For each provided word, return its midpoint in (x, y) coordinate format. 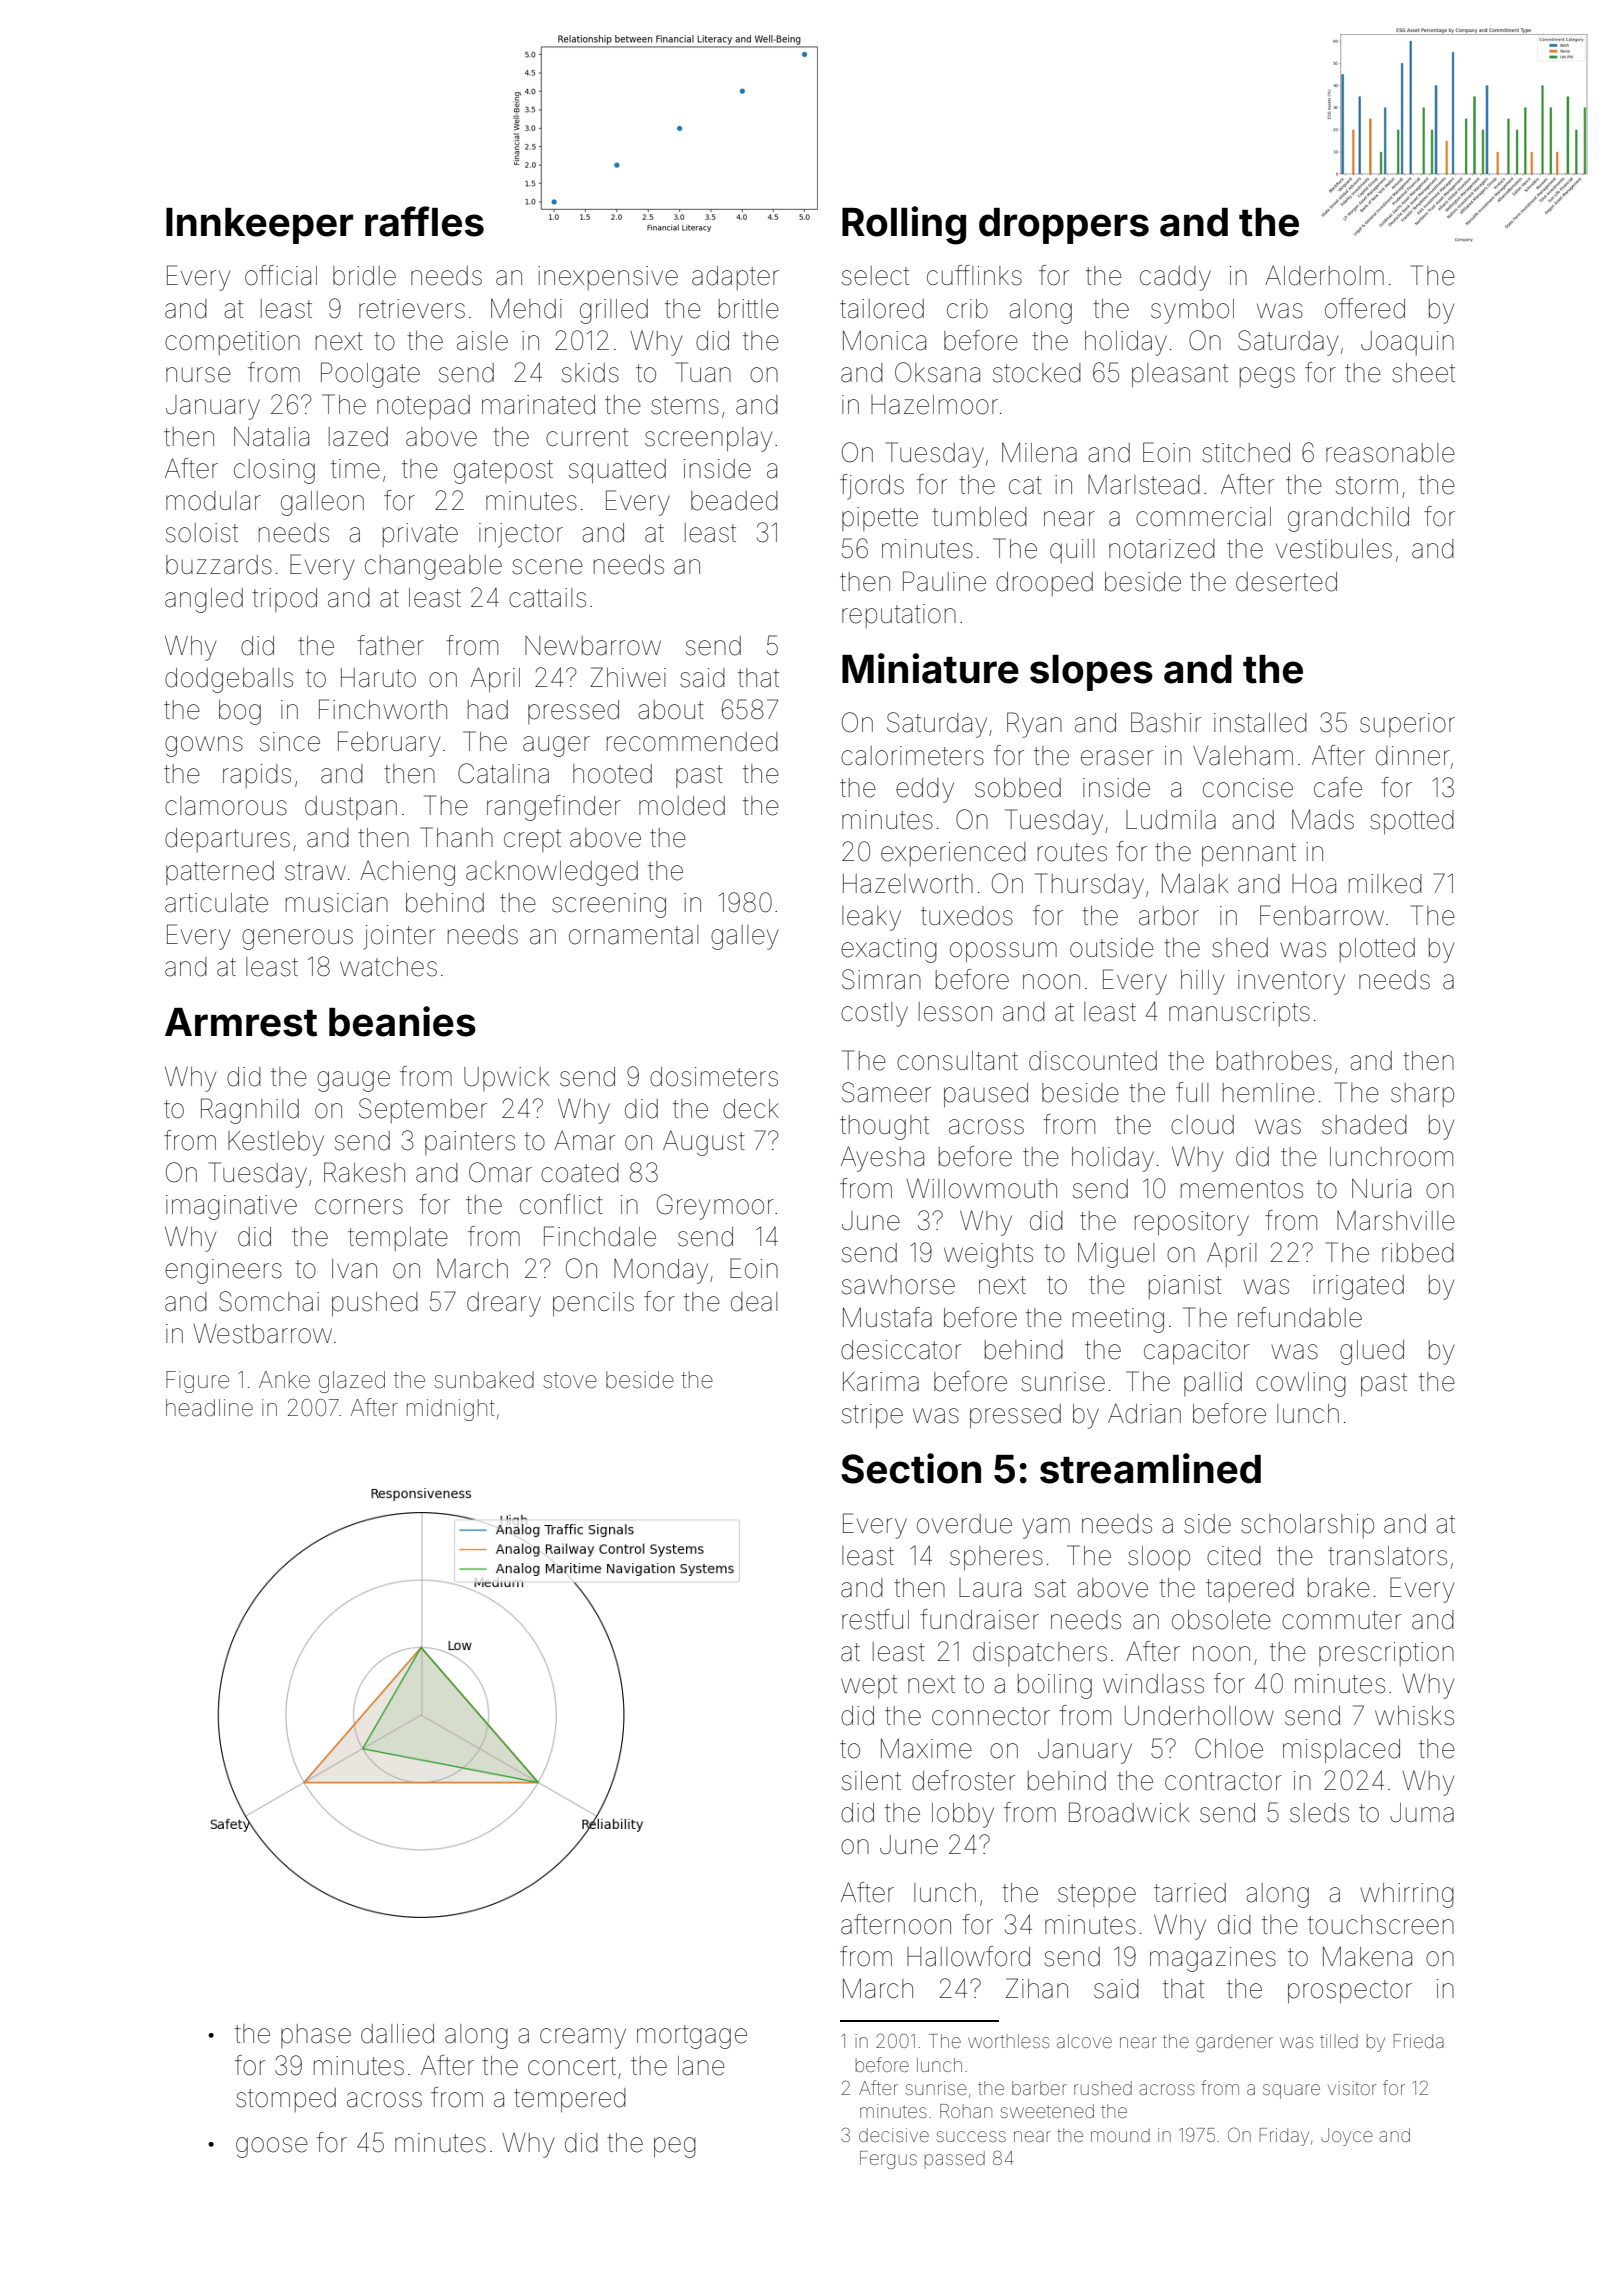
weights (988, 1255)
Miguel (1116, 1255)
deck (751, 1109)
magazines (1213, 1959)
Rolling (904, 225)
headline (209, 1408)
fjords (872, 487)
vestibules (1334, 549)
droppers (1064, 226)
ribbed (1418, 1253)
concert (572, 2066)
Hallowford (968, 1956)
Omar (500, 1172)
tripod (284, 600)
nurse (198, 375)
